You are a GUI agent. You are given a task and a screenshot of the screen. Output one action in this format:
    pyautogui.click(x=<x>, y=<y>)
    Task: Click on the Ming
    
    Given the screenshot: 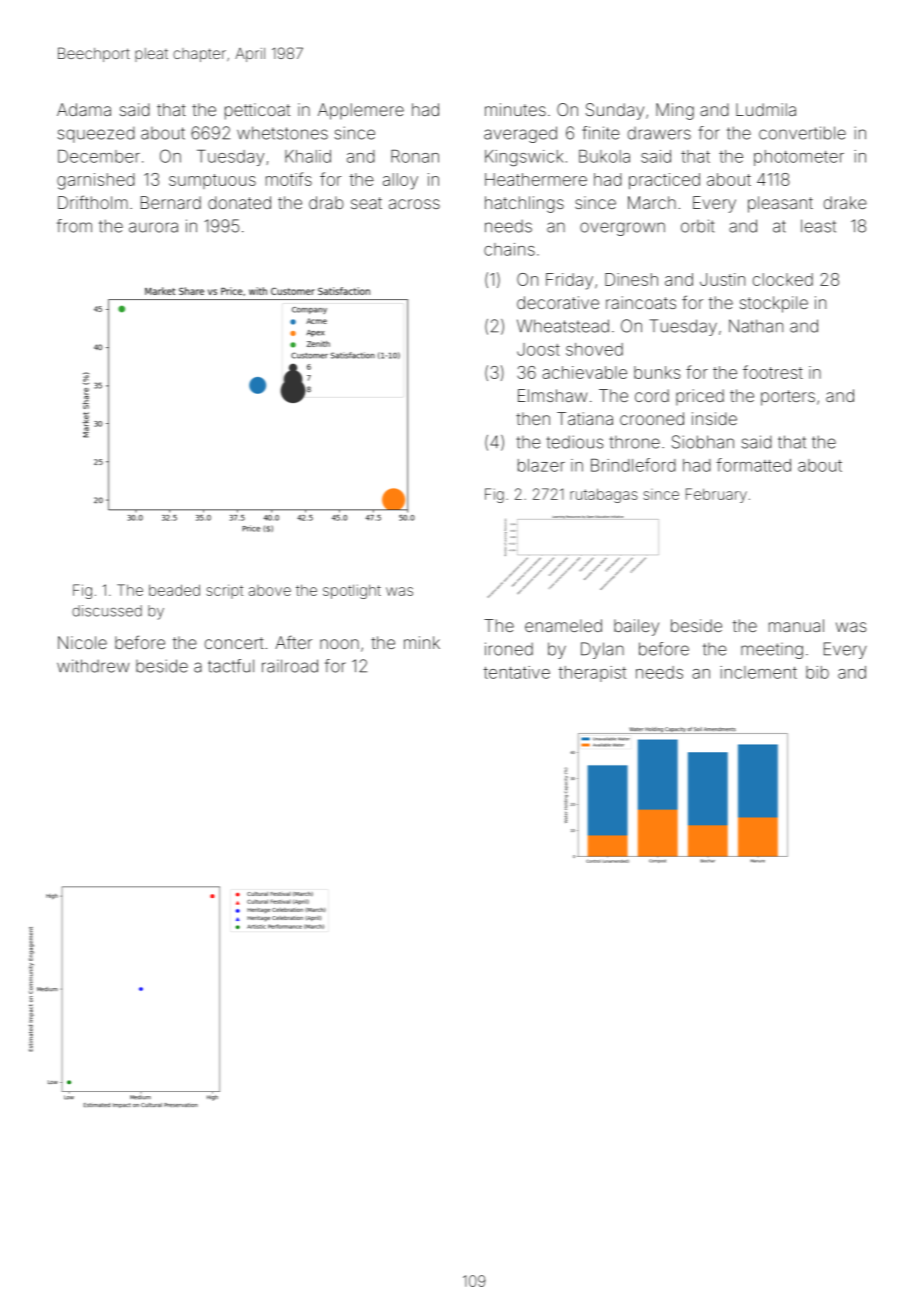 What is the action you would take?
    pyautogui.click(x=675, y=111)
